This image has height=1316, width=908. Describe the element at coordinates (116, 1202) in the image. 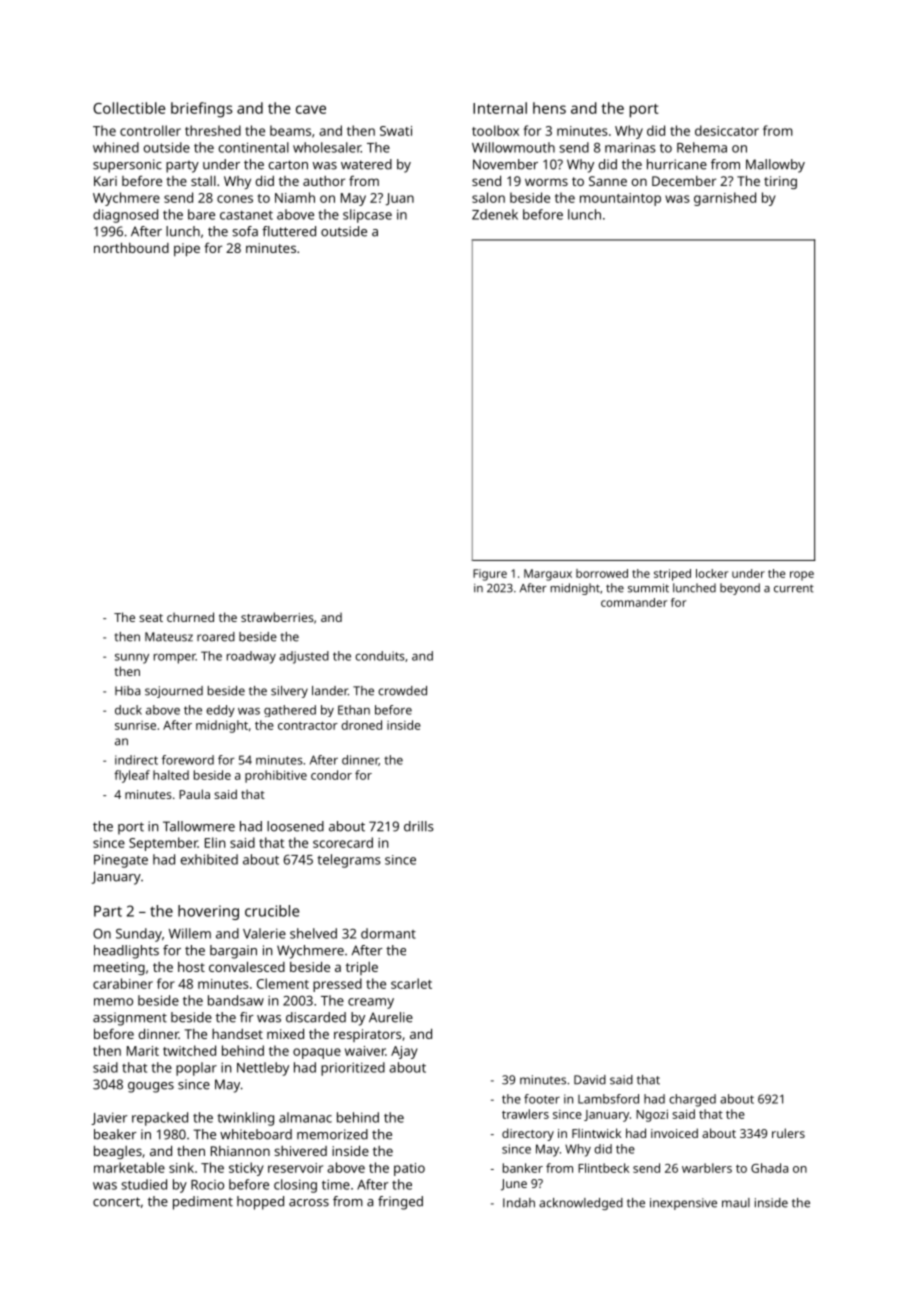

I see `concert` at that location.
